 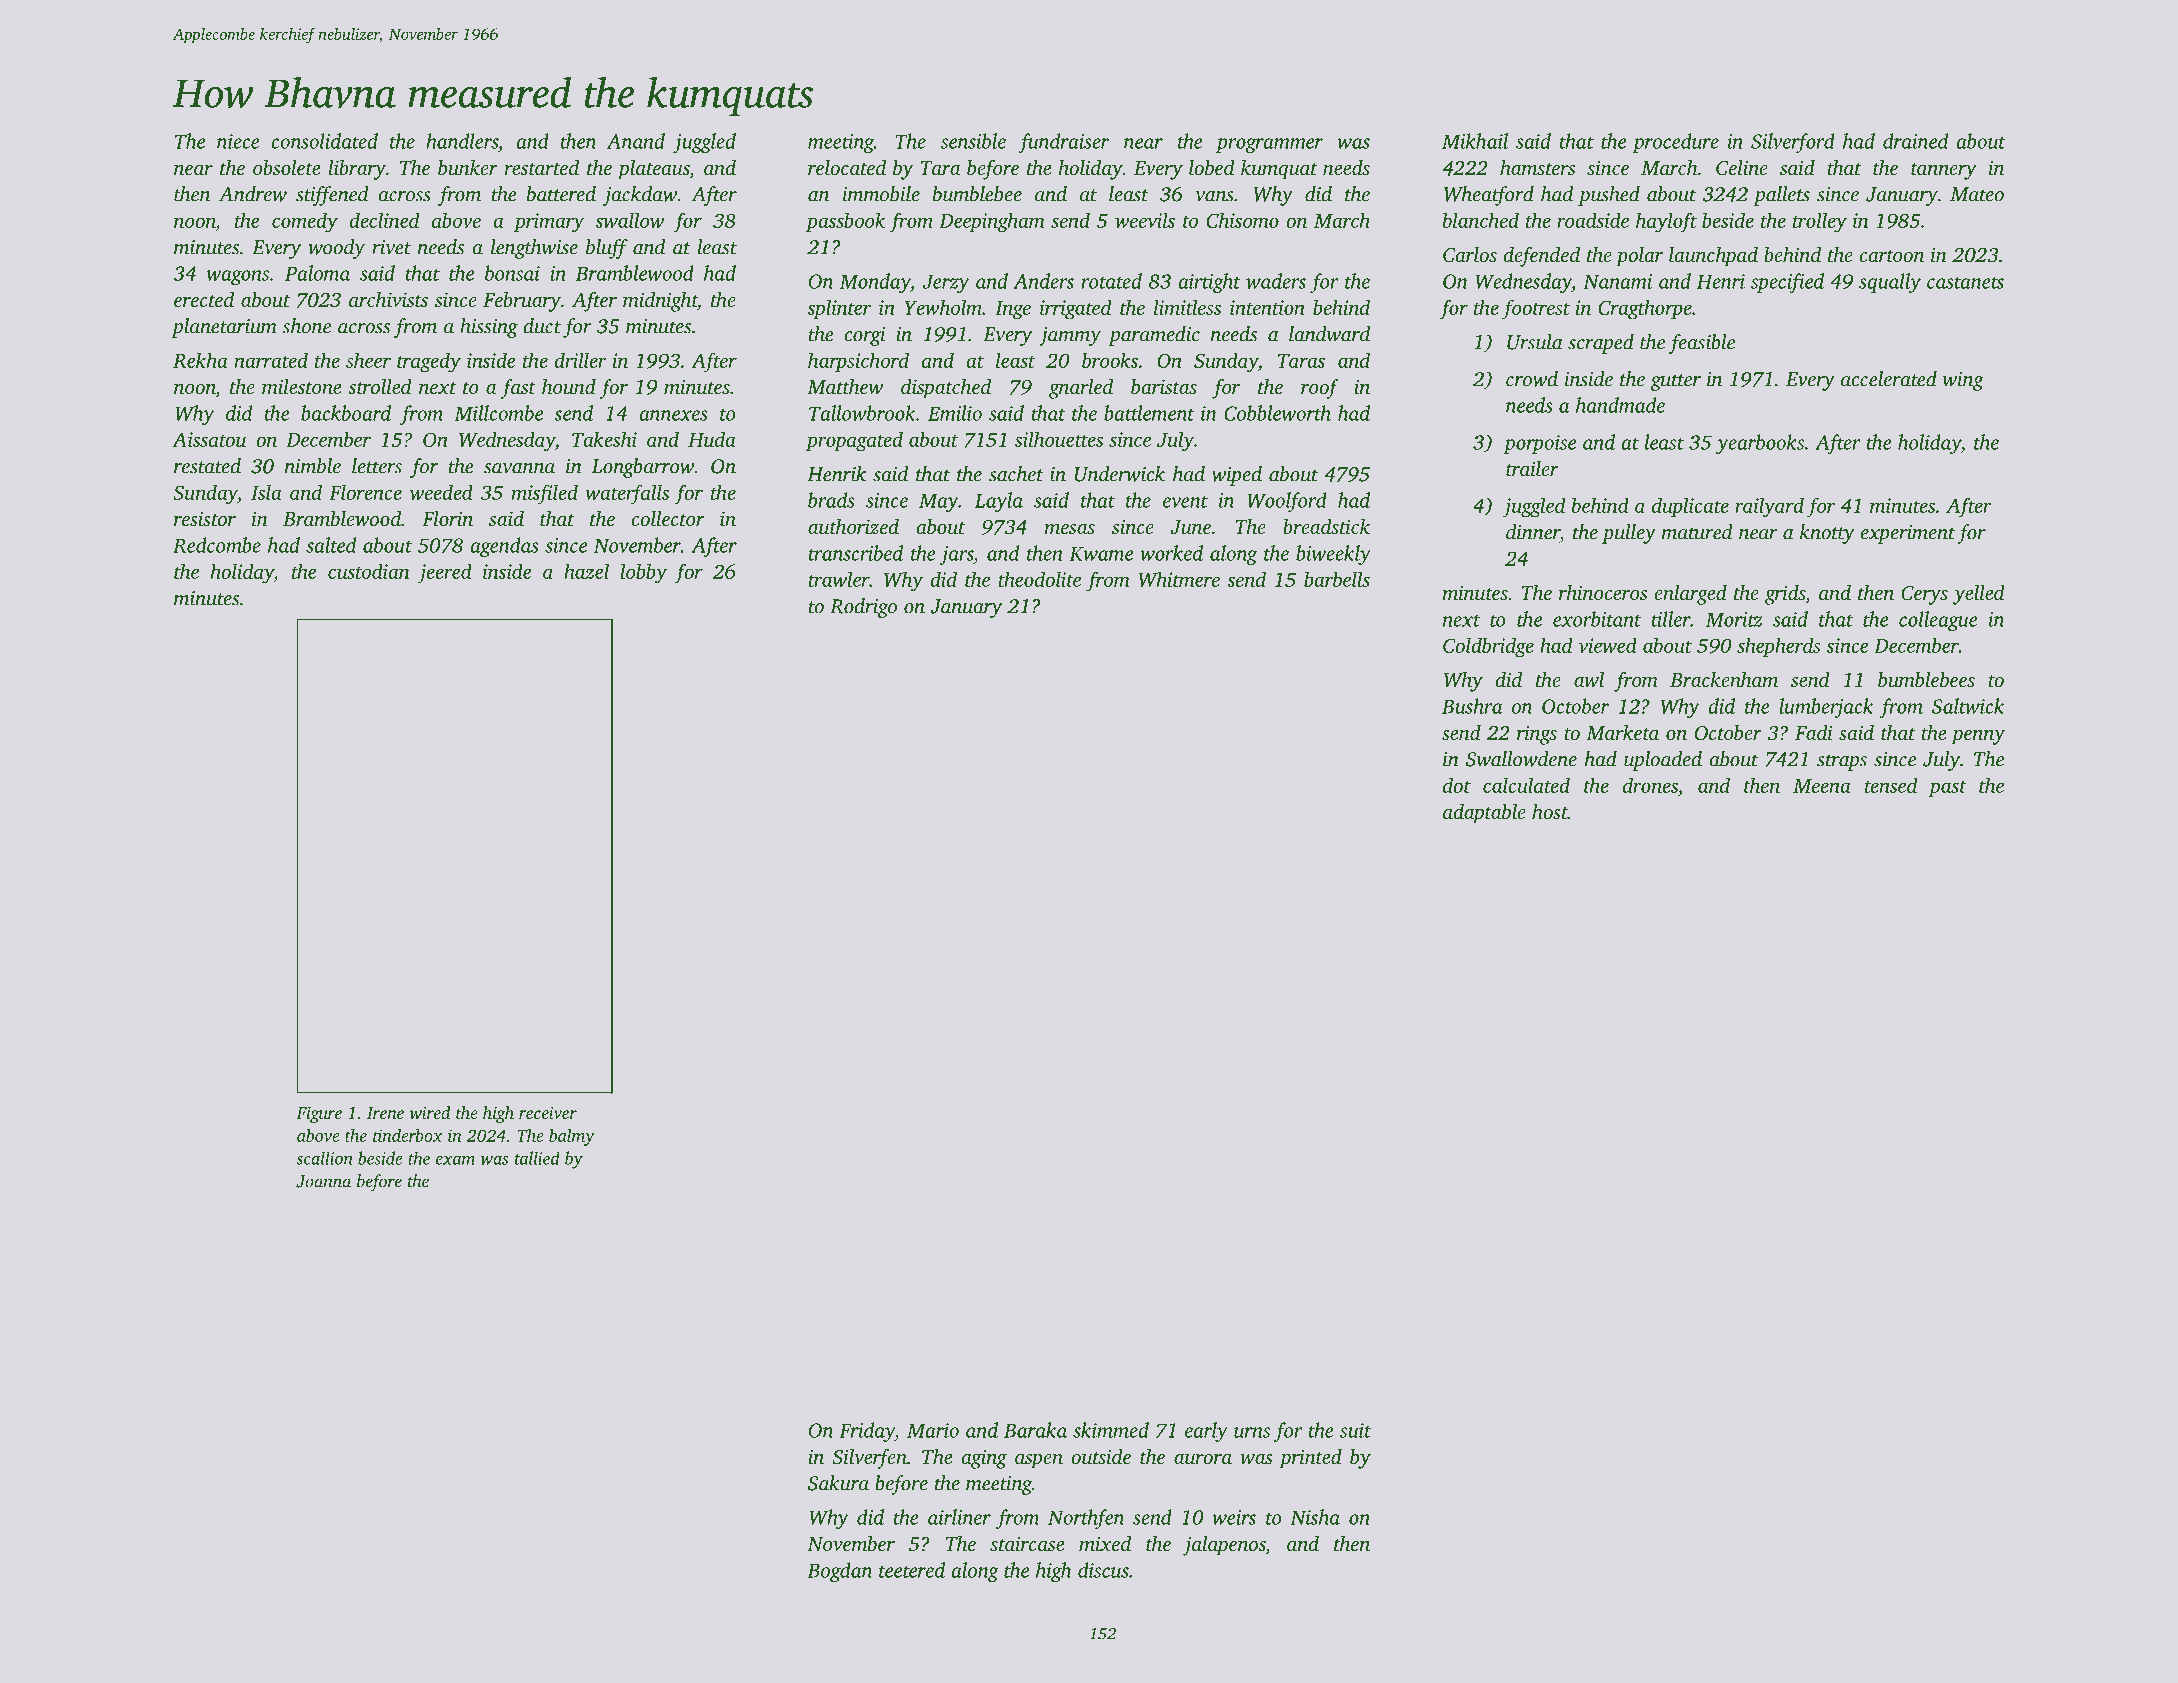 I want to click on exam, so click(x=455, y=1160).
